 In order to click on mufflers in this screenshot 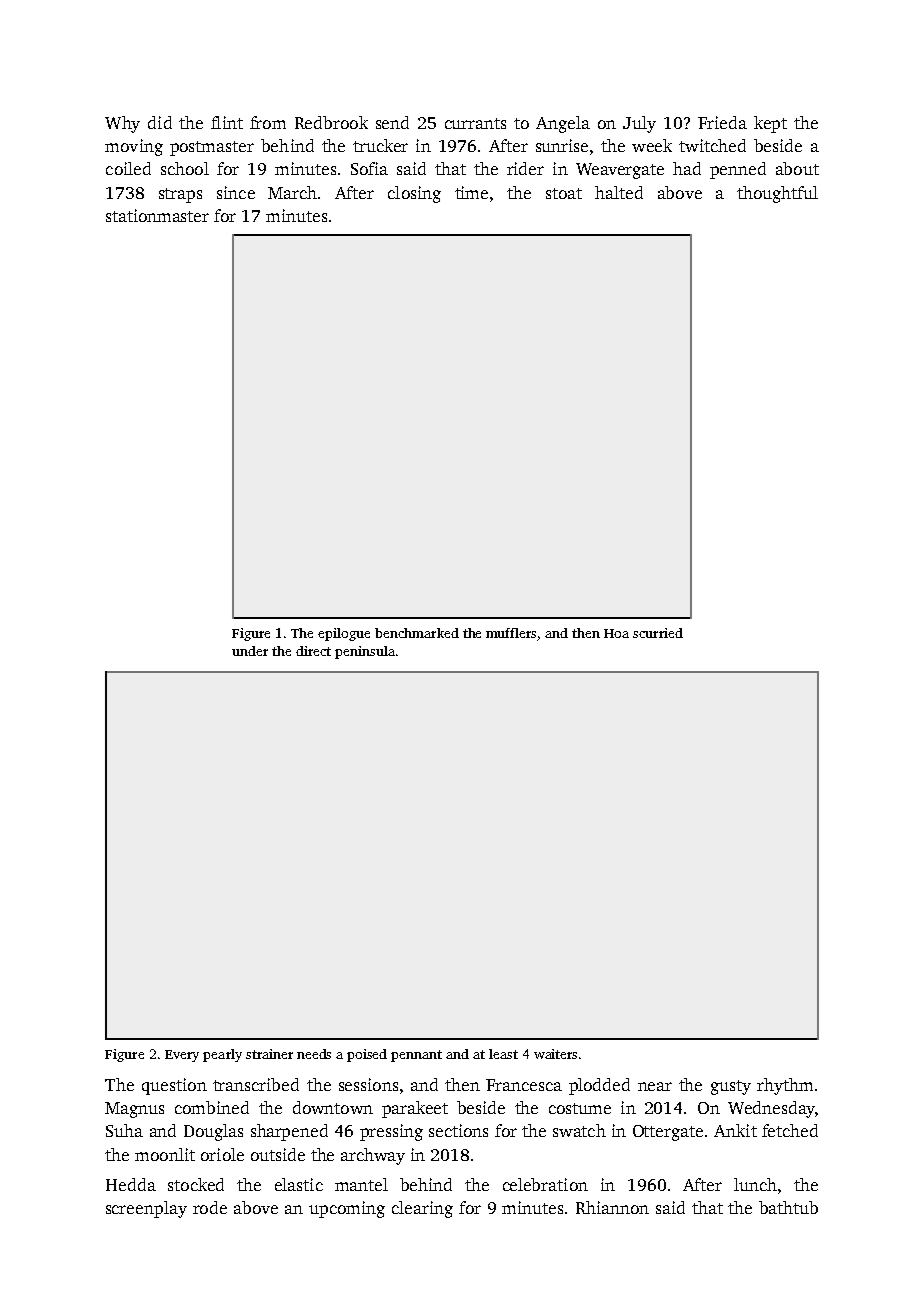, I will do `click(511, 633)`.
